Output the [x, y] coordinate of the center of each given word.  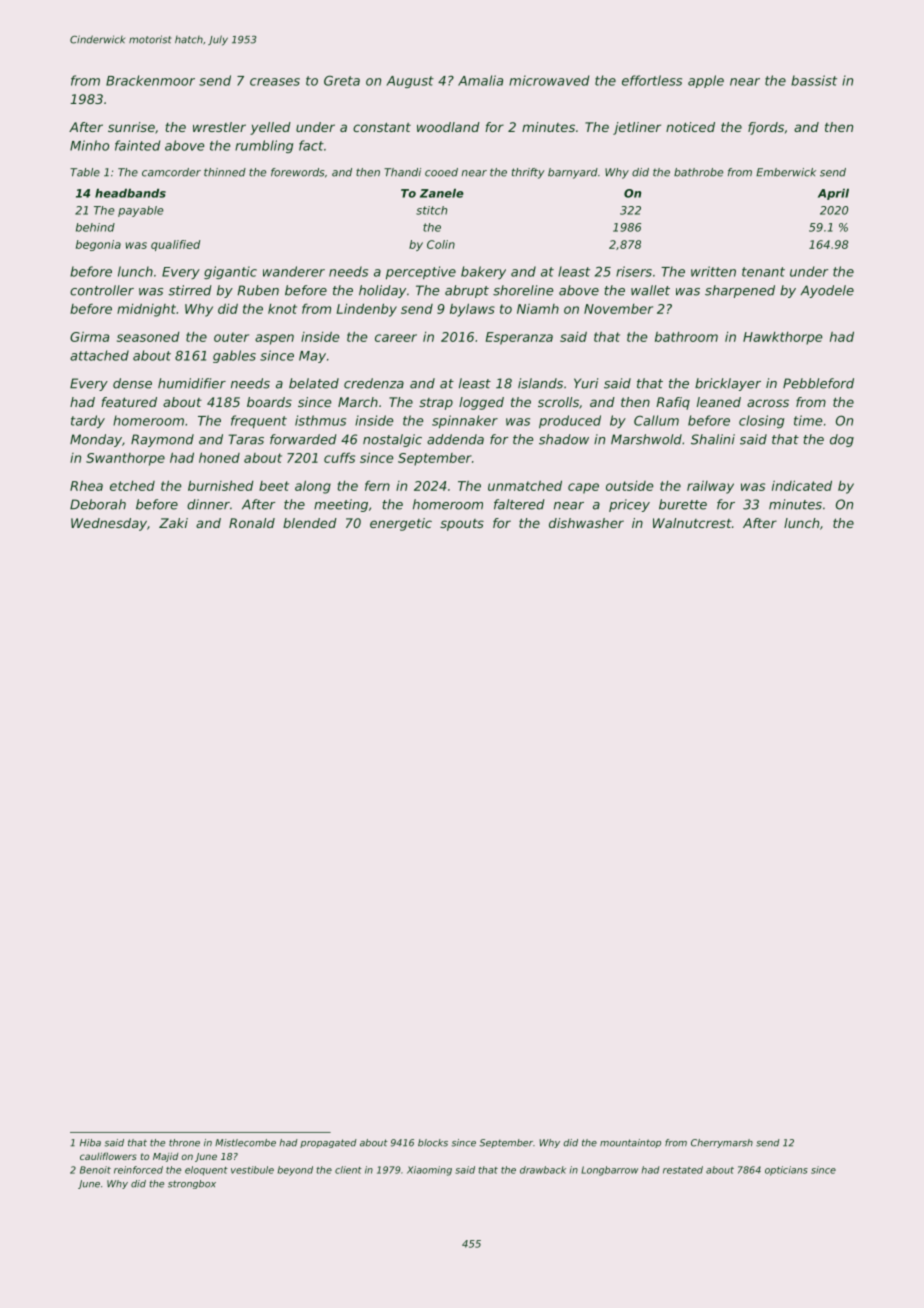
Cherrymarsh [722, 1143]
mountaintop [630, 1143]
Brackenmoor [150, 80]
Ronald [252, 523]
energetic [401, 524]
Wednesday [109, 524]
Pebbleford [818, 383]
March [358, 402]
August [410, 82]
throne [184, 1143]
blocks [433, 1143]
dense [132, 383]
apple [706, 81]
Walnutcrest [692, 523]
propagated [328, 1143]
